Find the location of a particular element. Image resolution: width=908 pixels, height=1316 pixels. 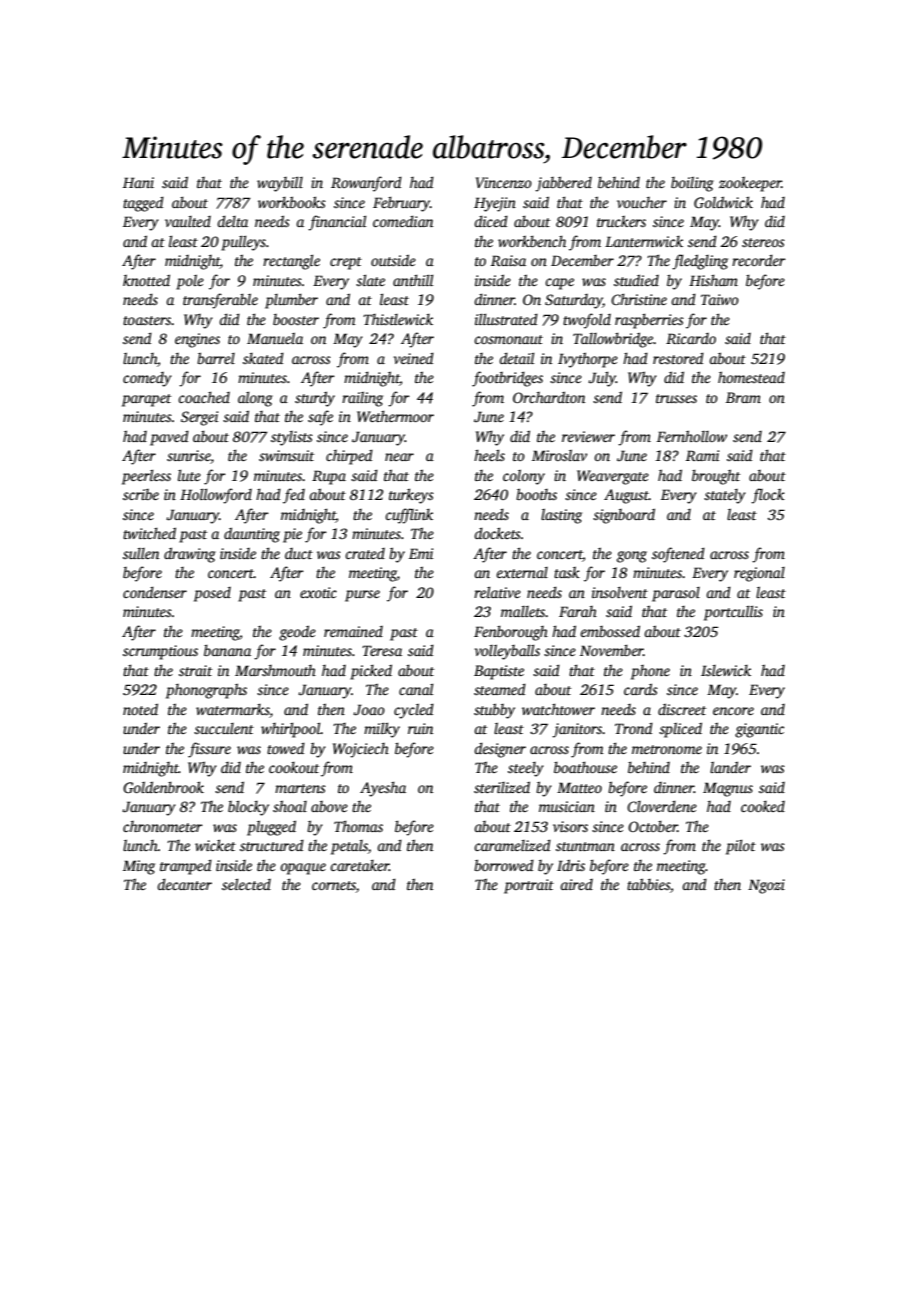

chronometer is located at coordinates (163, 826).
